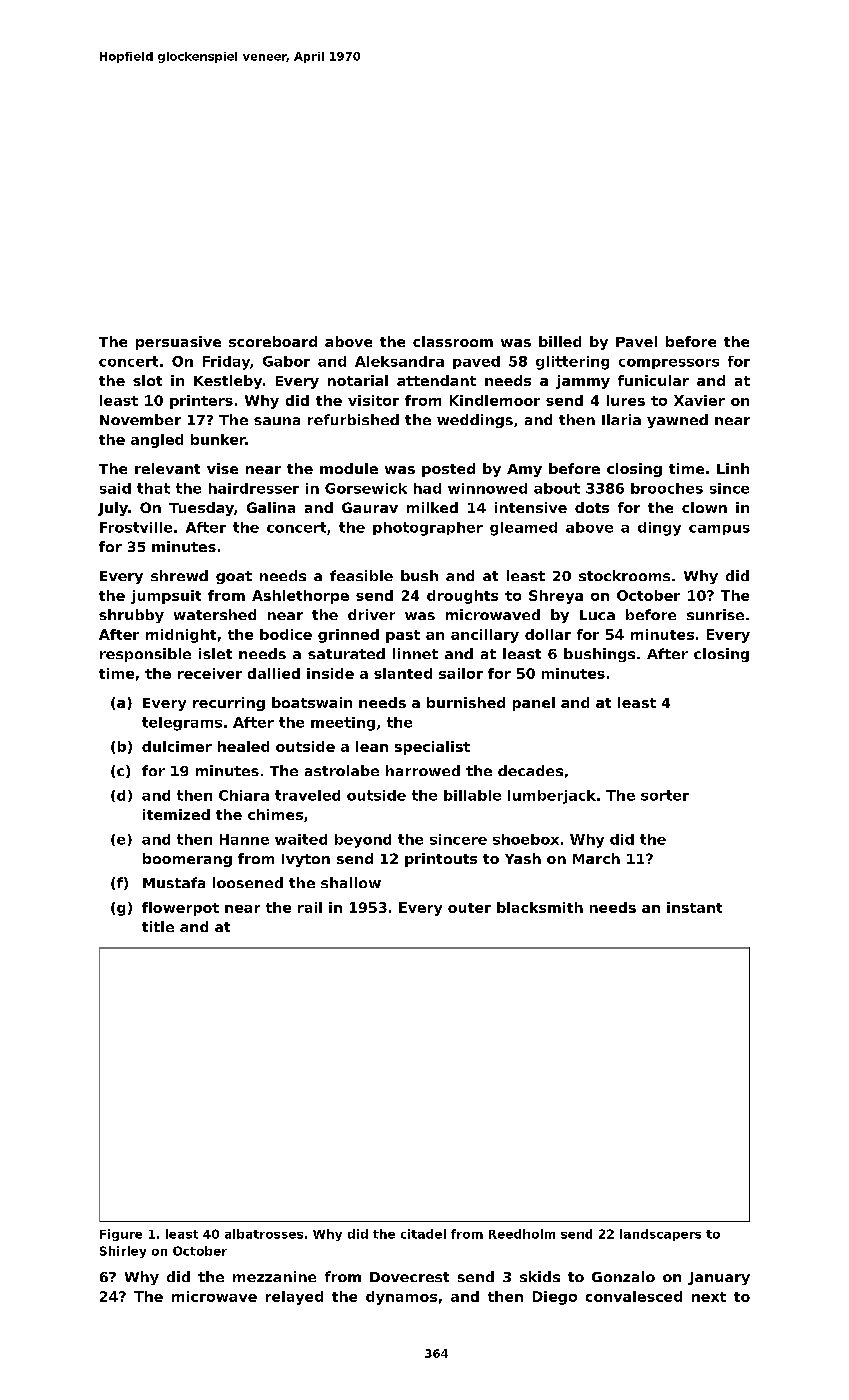 The image size is (849, 1400). I want to click on persuasive, so click(178, 343).
